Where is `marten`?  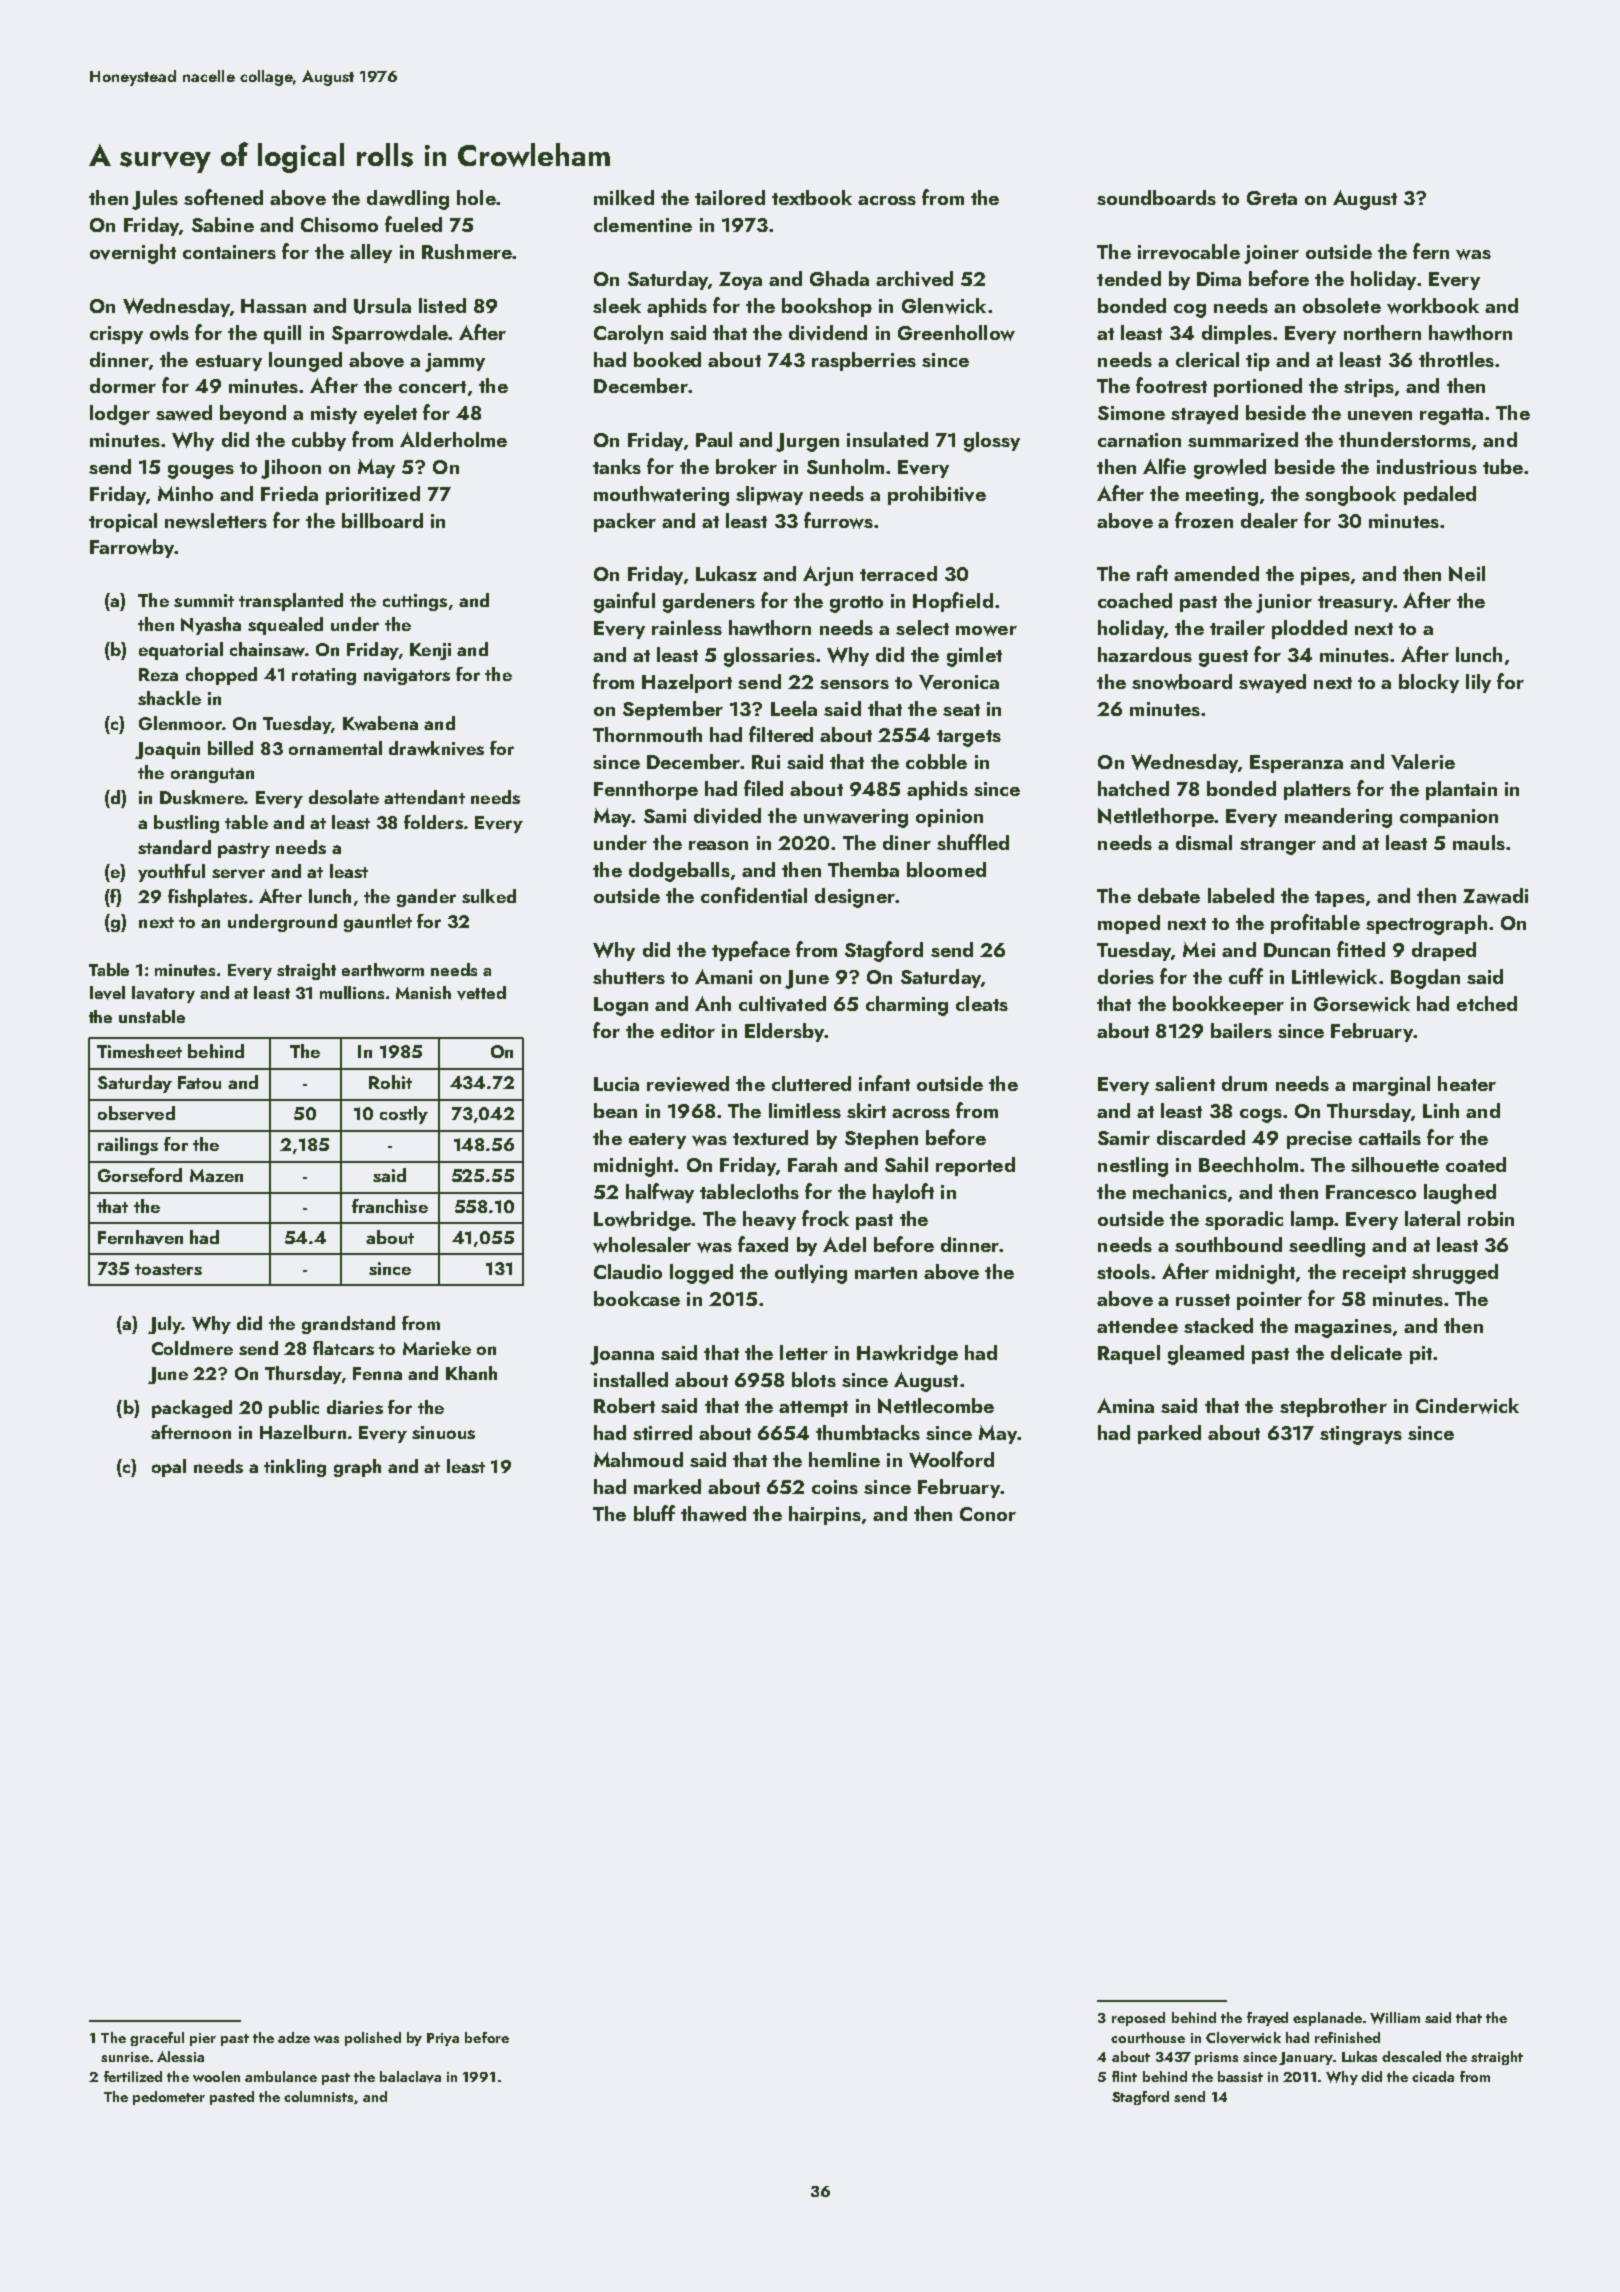 marten is located at coordinates (886, 1273).
